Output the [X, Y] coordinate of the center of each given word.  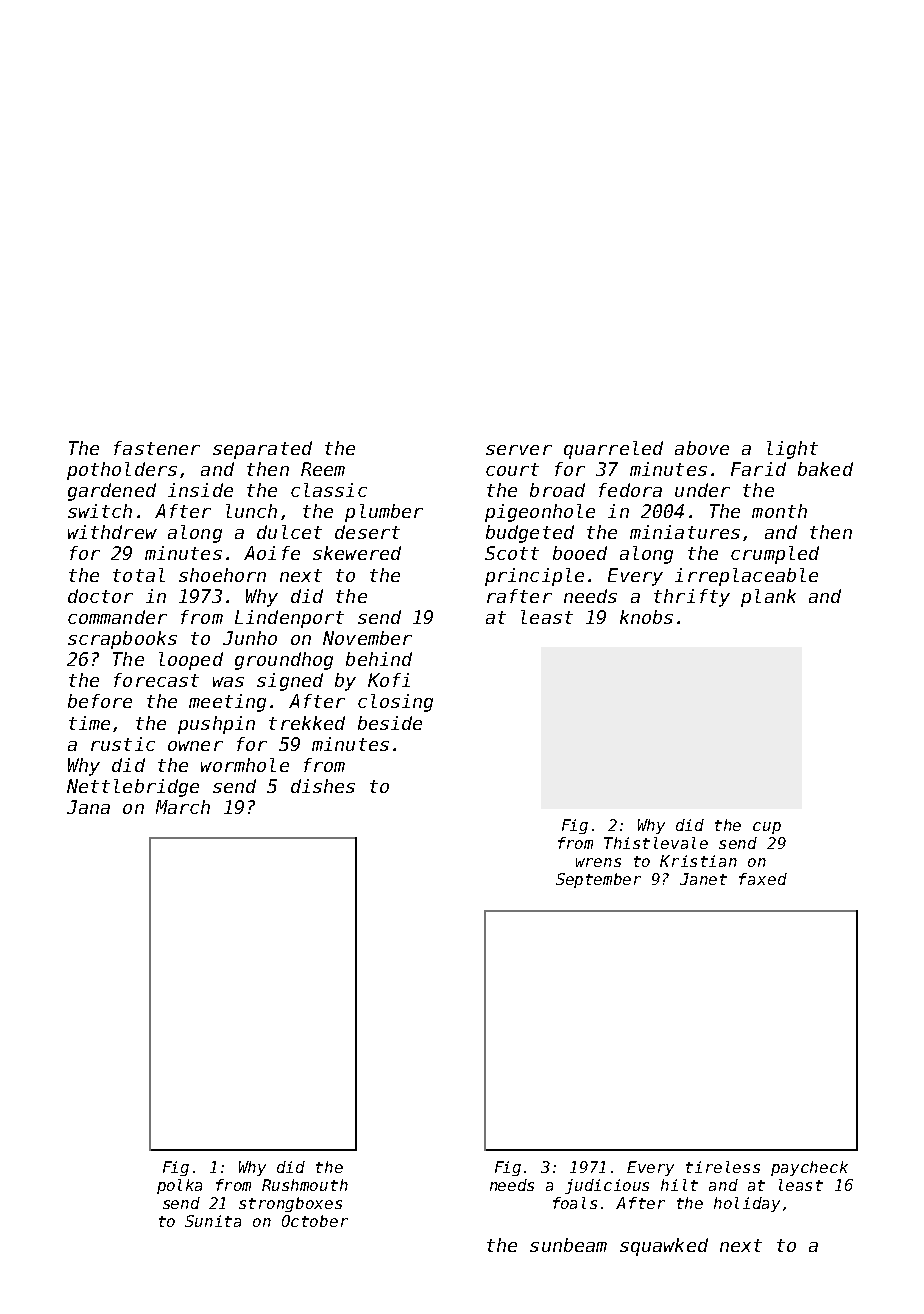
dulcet [289, 532]
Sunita [213, 1221]
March [183, 807]
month [779, 511]
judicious [607, 1186]
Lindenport [289, 619]
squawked [664, 1247]
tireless [723, 1167]
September [598, 880]
